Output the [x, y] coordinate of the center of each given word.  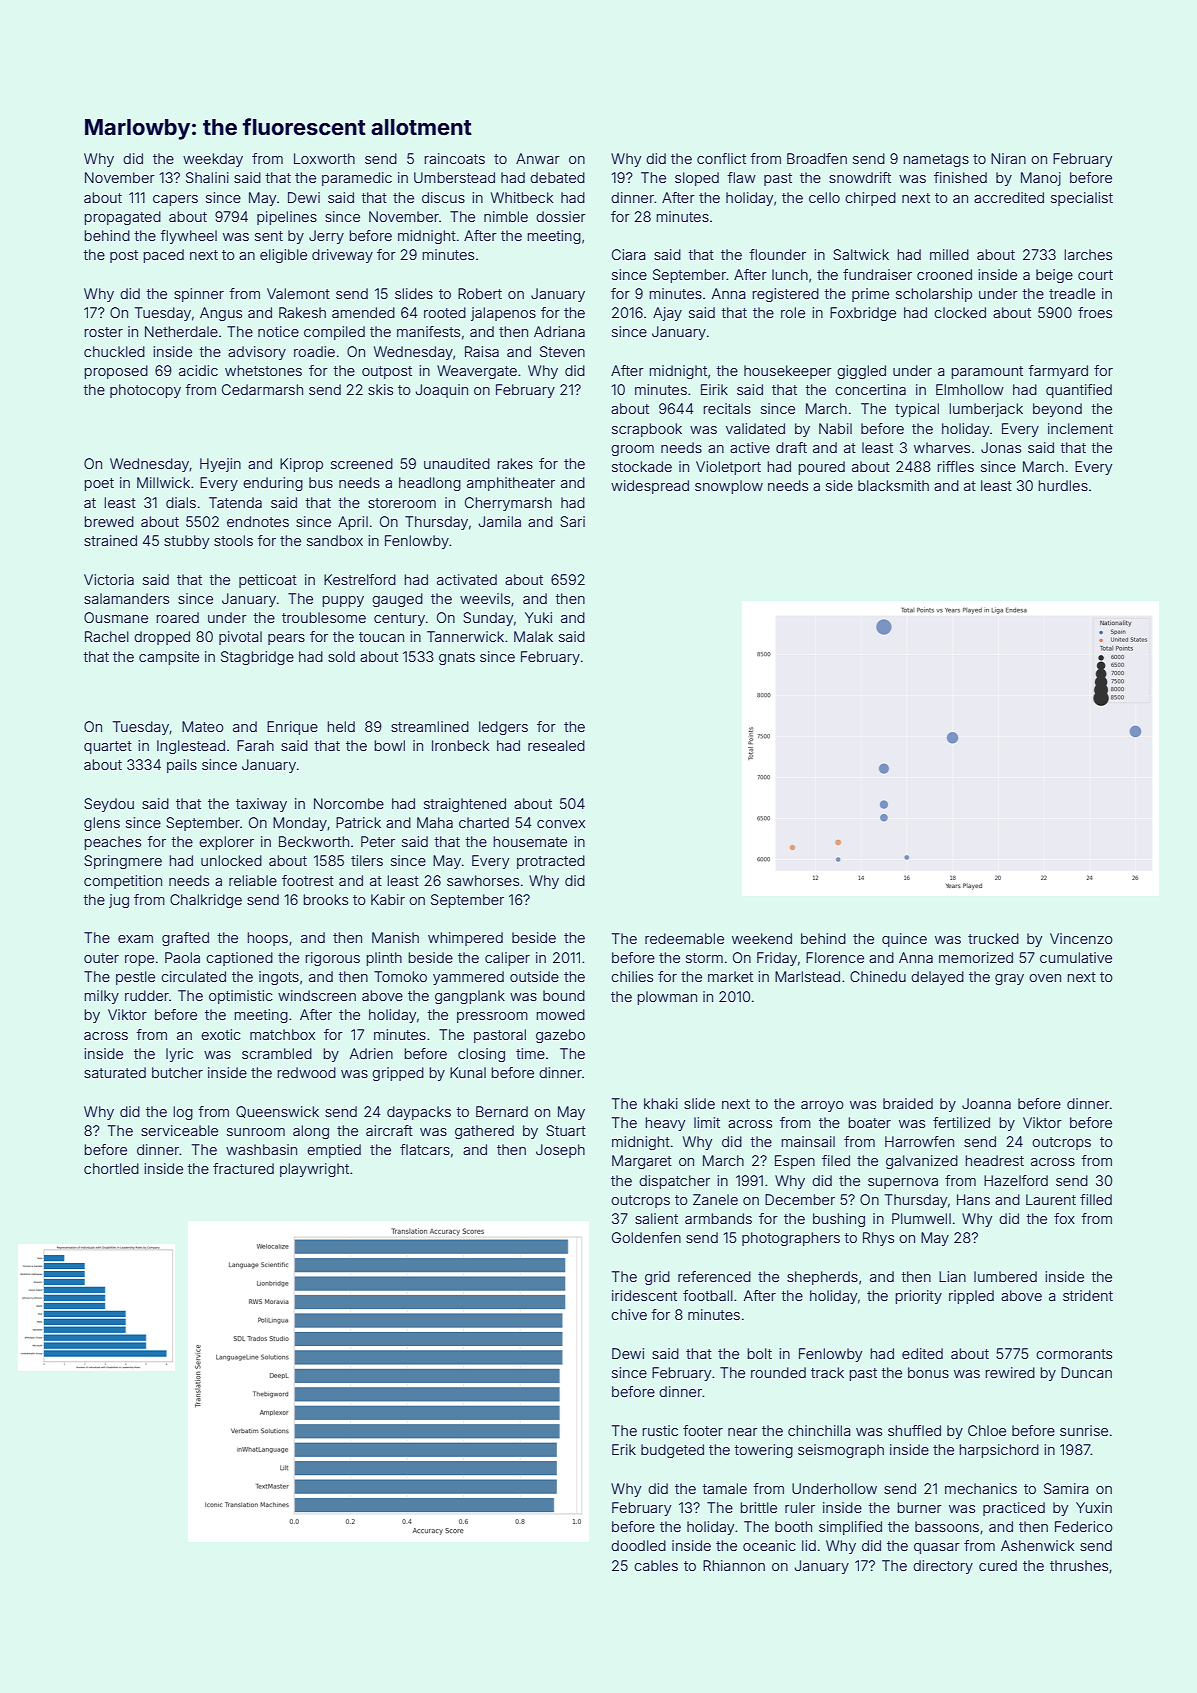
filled [1096, 1199]
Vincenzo [1081, 938]
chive [629, 1314]
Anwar [538, 158]
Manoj [1041, 179]
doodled [638, 1545]
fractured [243, 1168]
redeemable [684, 938]
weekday [213, 160]
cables [656, 1565]
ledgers [503, 728]
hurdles [1063, 485]
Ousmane [116, 617]
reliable [253, 880]
